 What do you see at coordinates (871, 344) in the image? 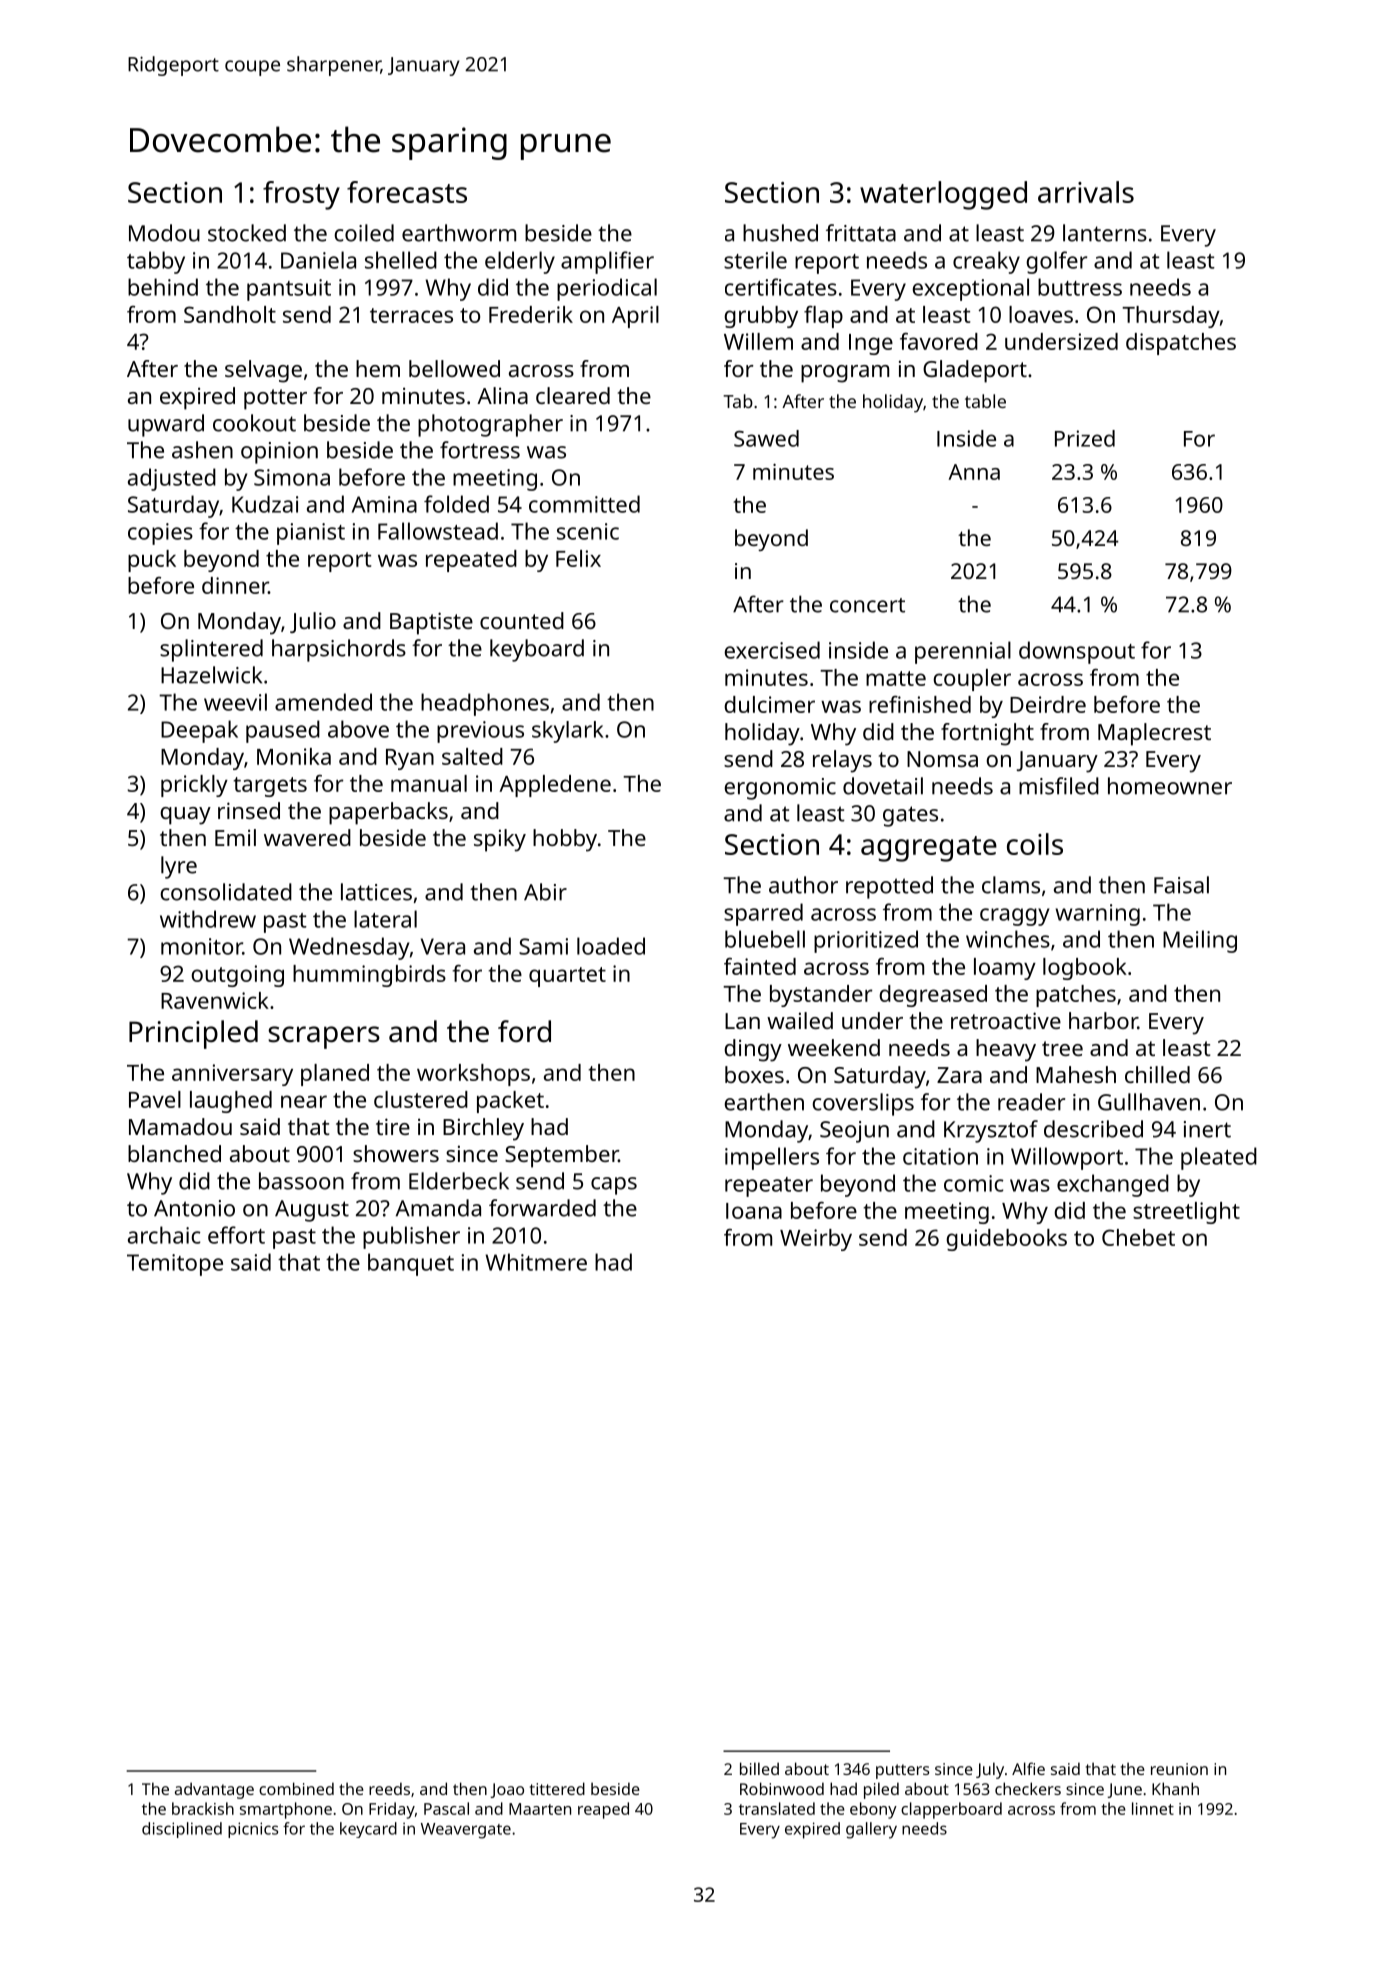
I see `Inge` at bounding box center [871, 344].
